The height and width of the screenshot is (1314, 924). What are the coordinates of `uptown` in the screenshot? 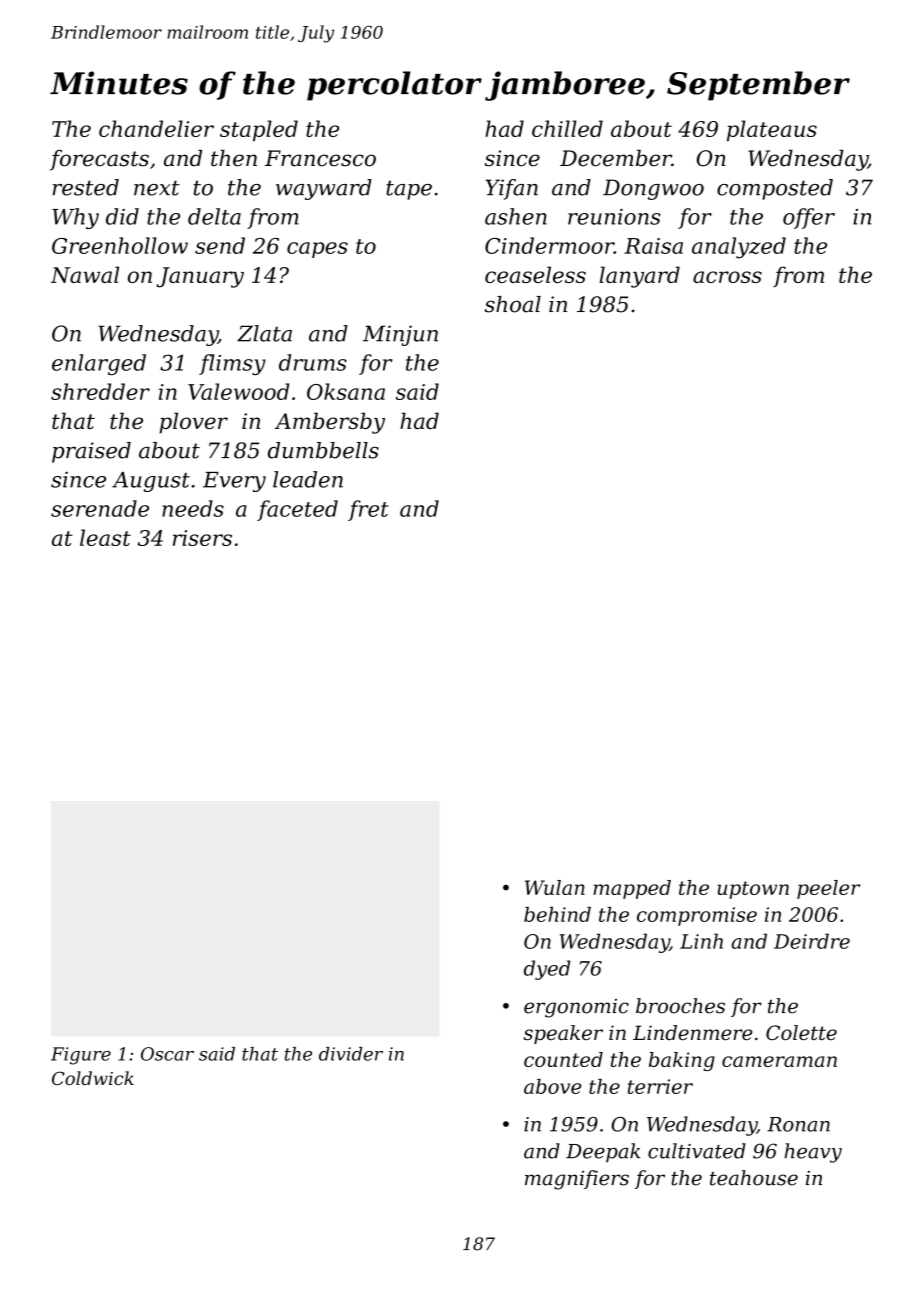 It's located at (753, 890).
